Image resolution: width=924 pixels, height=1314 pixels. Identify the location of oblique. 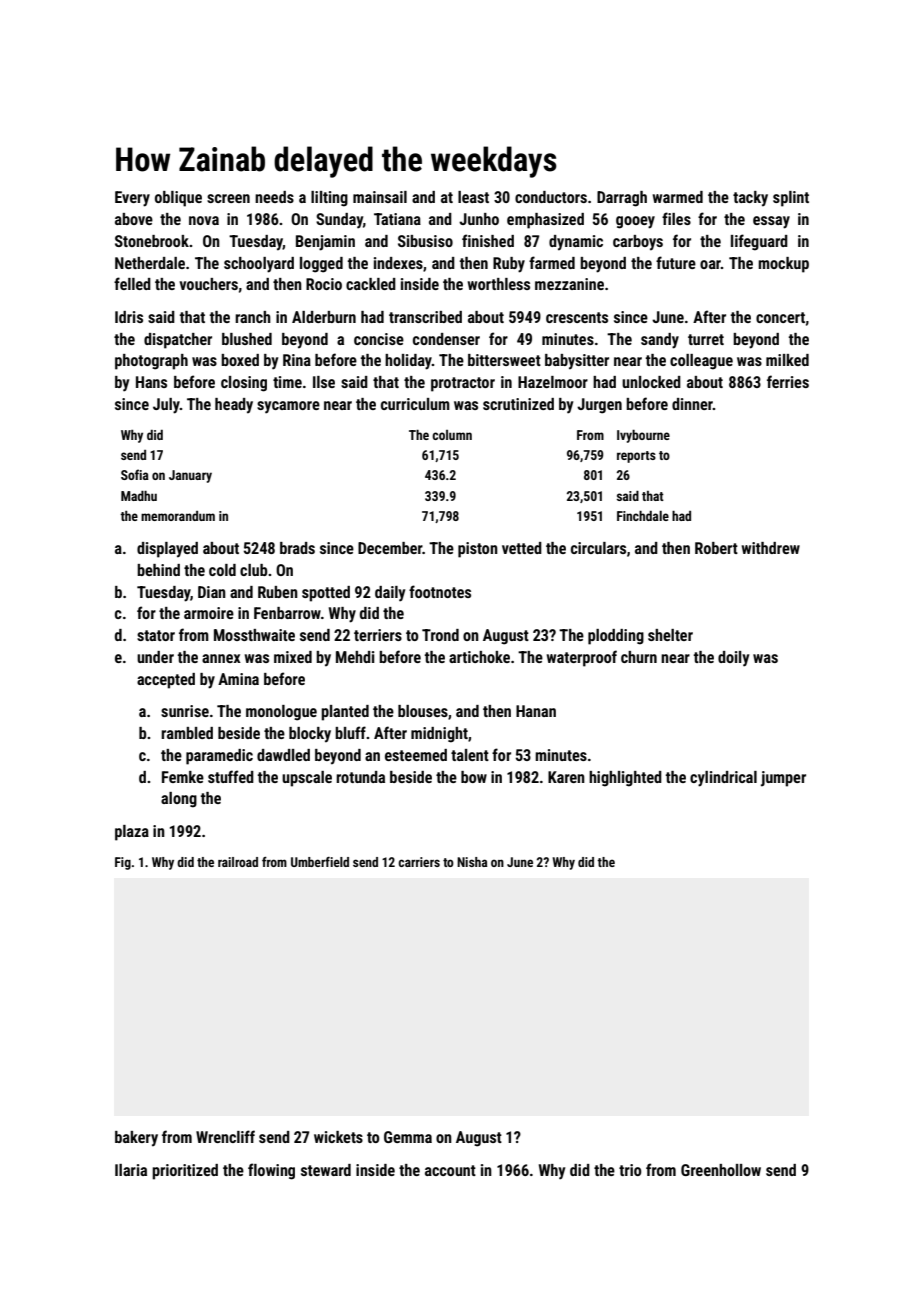
(178, 199).
